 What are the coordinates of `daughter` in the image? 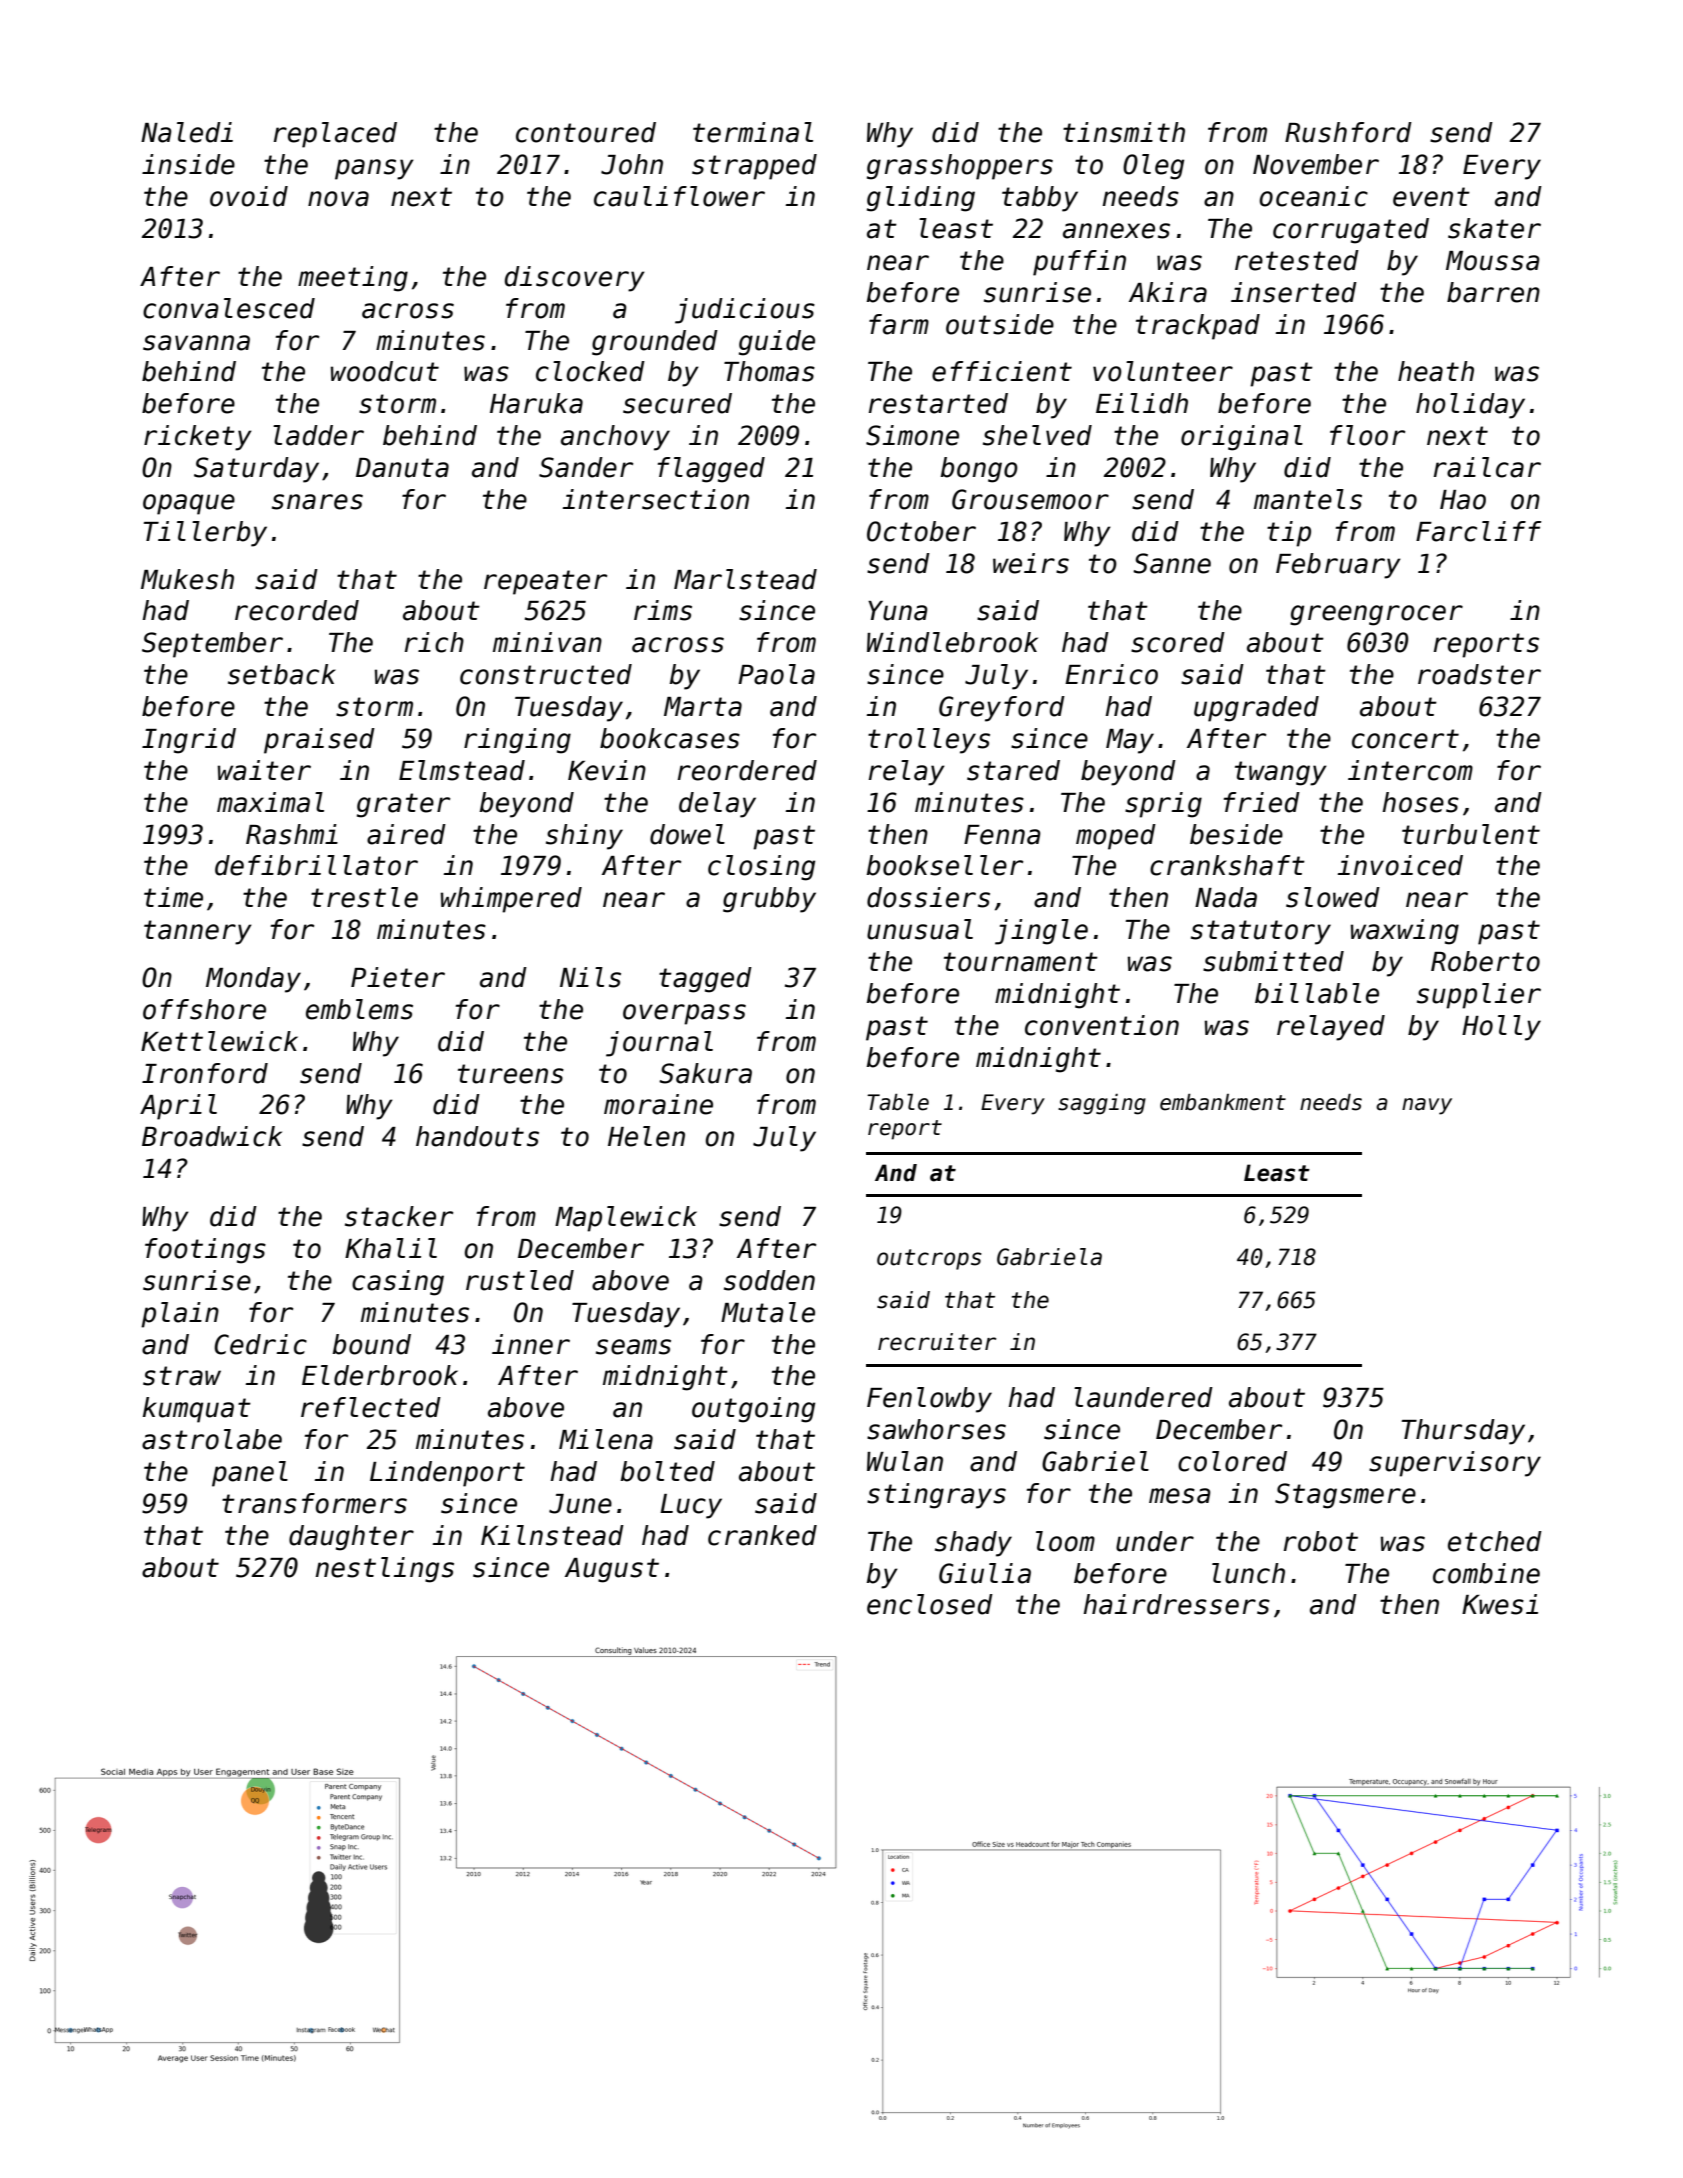 It's located at (351, 1538).
